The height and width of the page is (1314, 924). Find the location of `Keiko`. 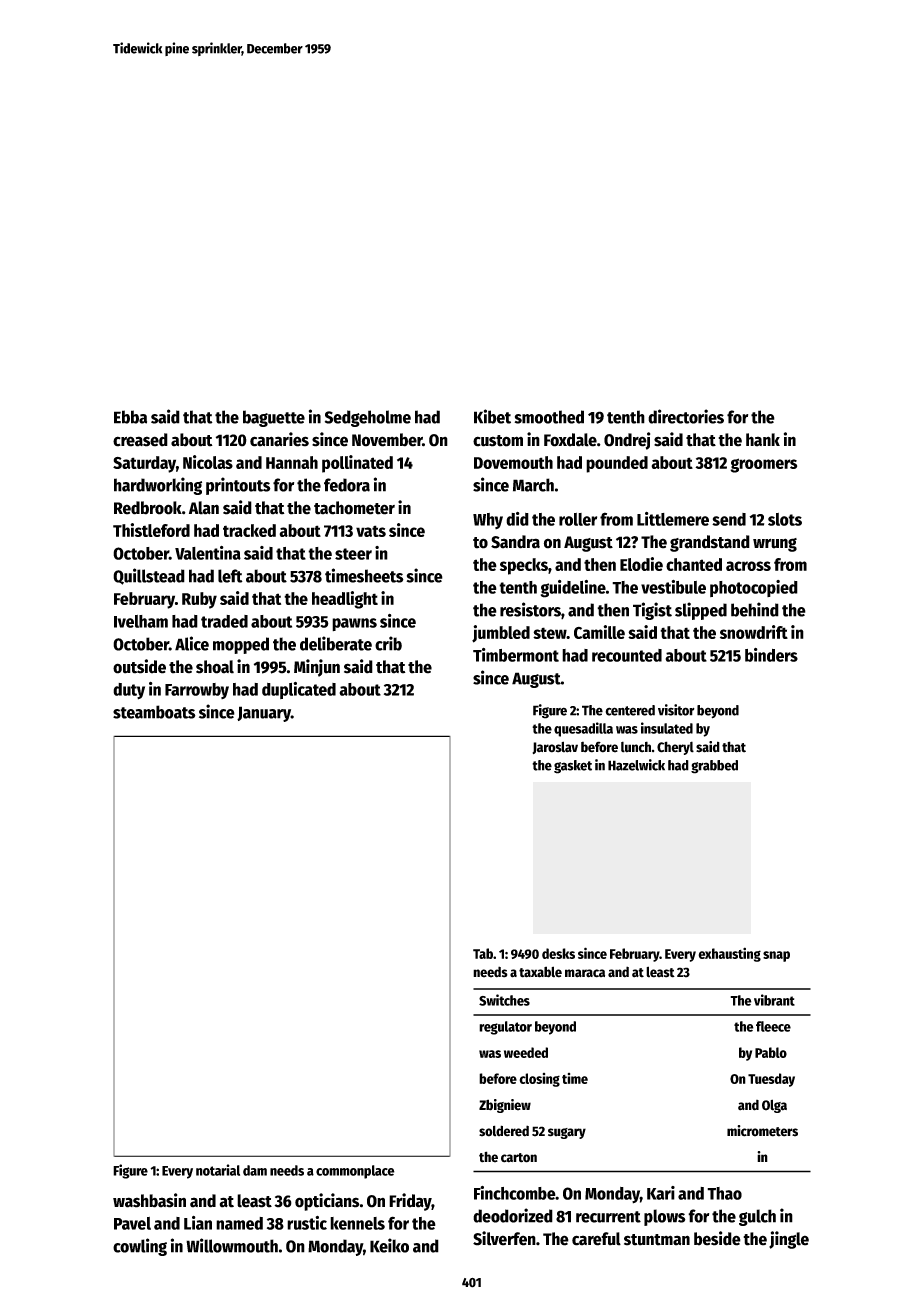

Keiko is located at coordinates (389, 1245).
